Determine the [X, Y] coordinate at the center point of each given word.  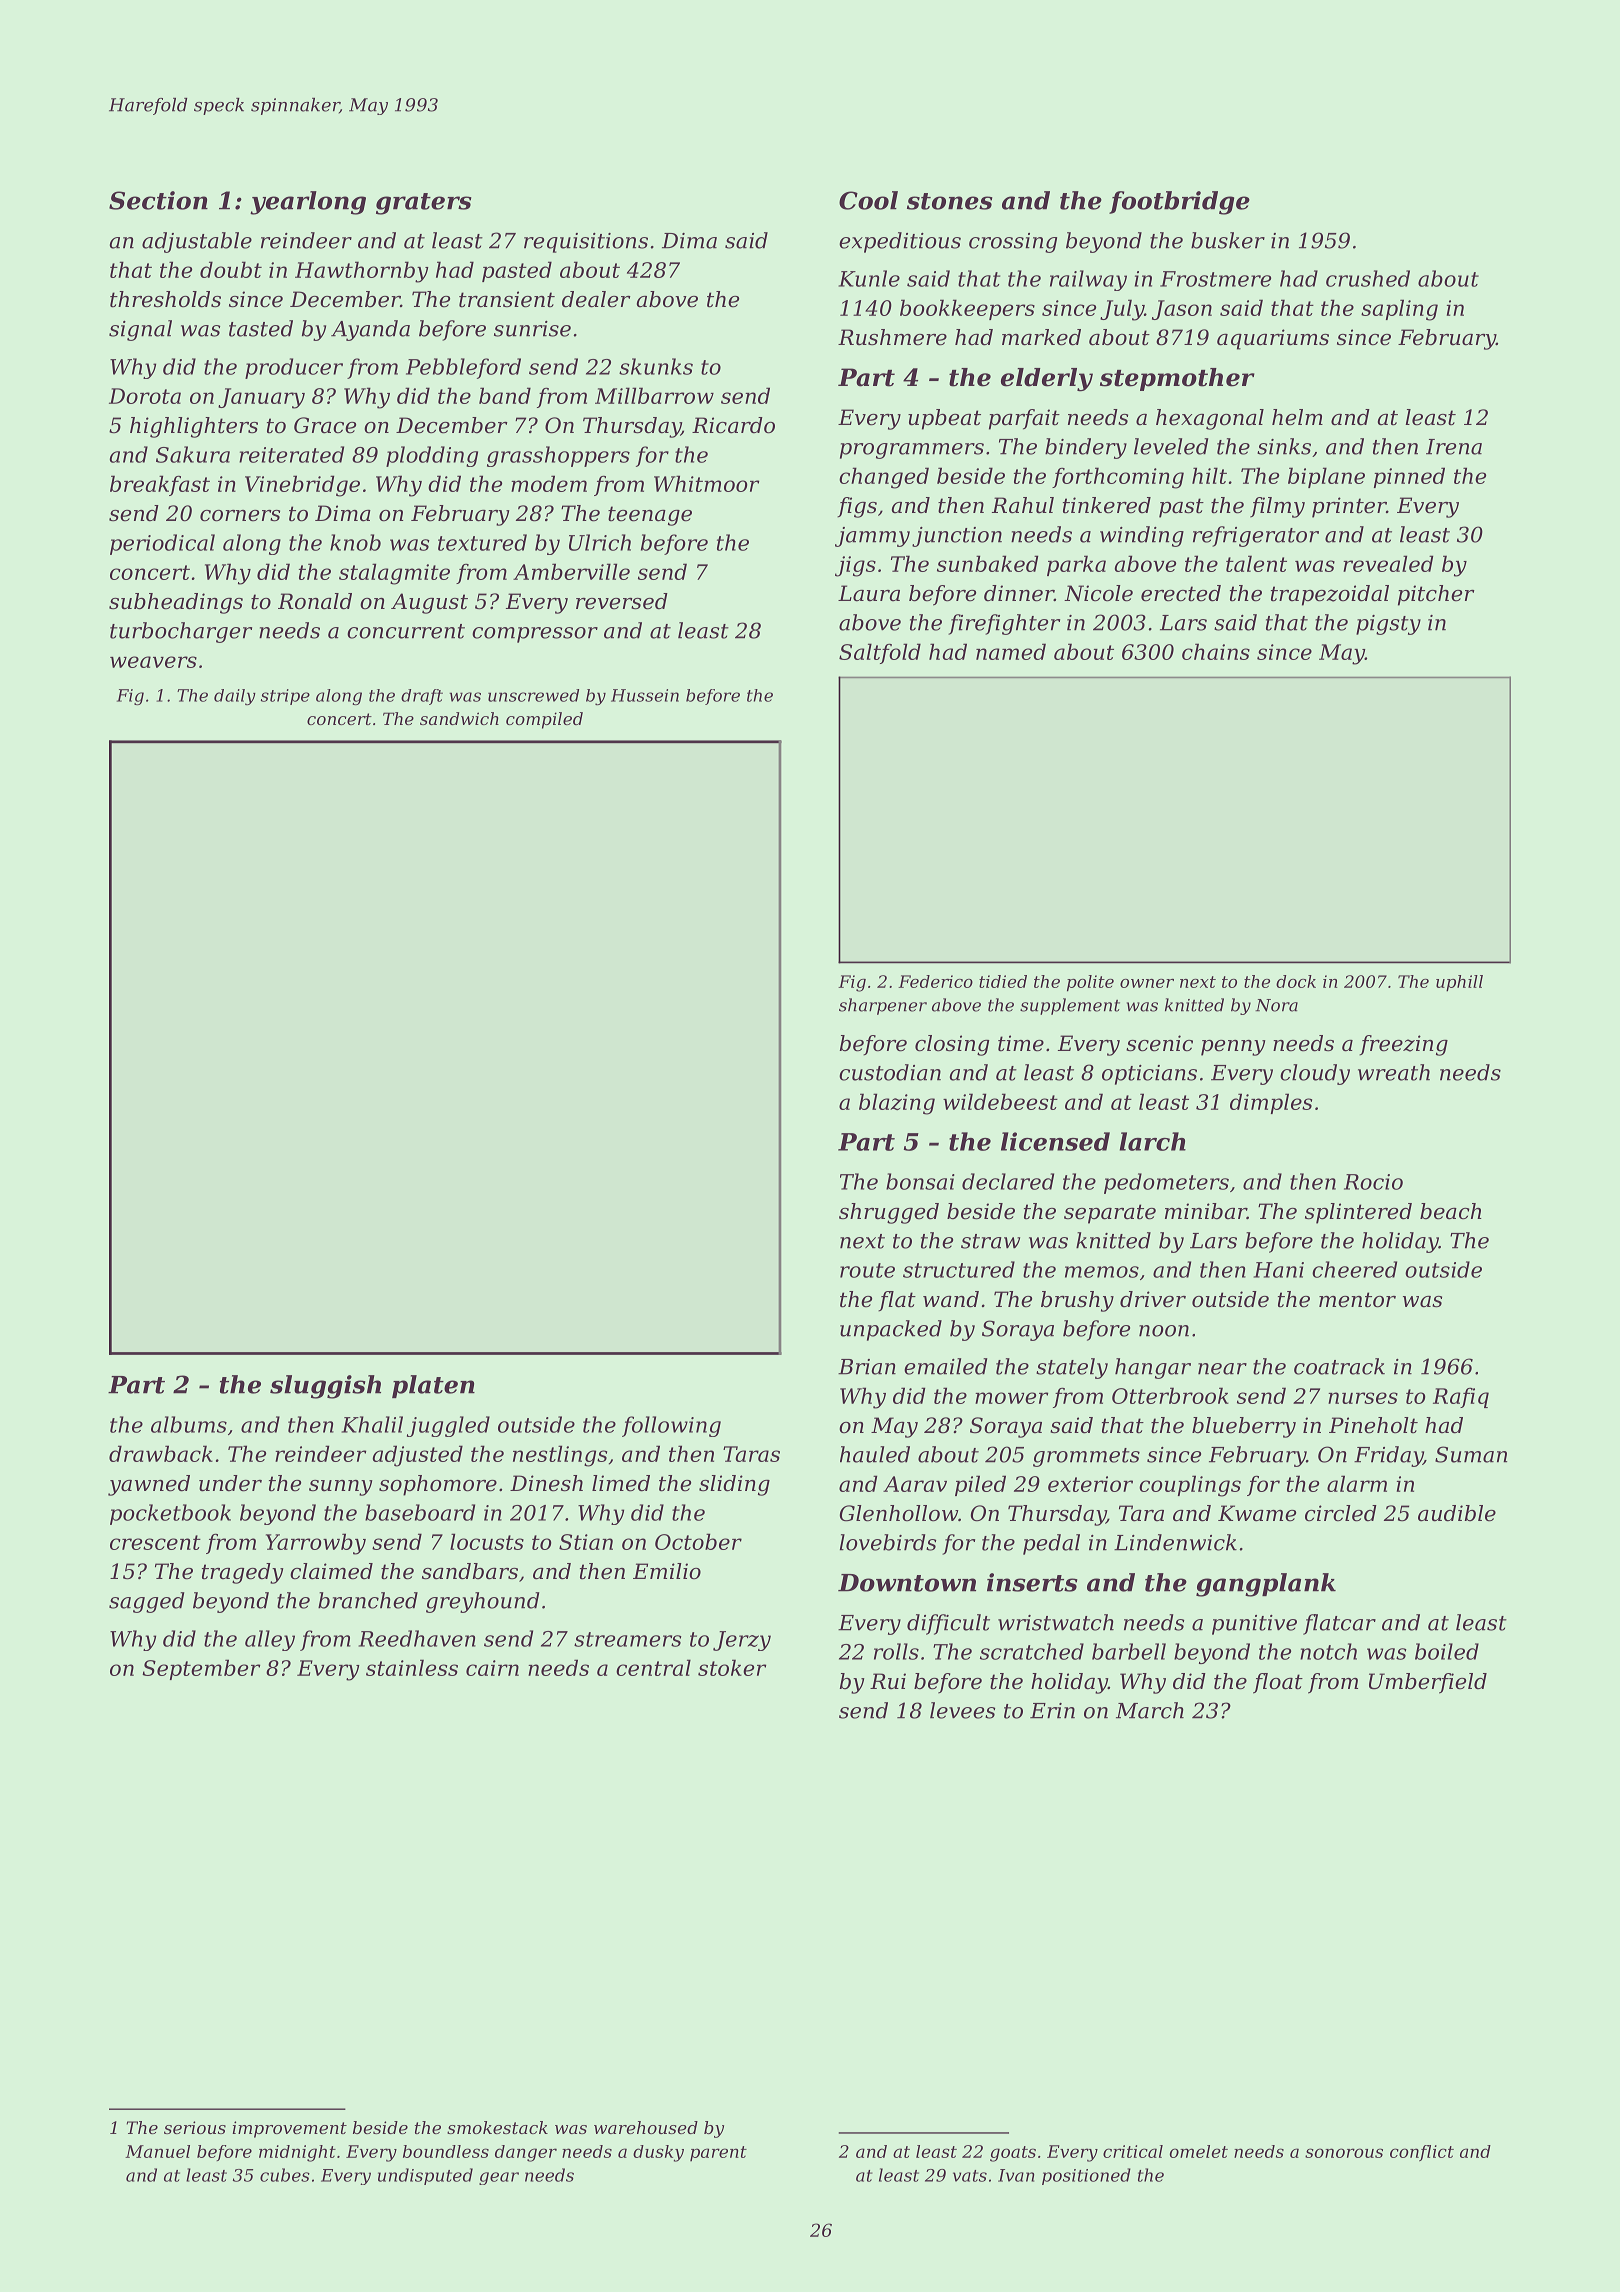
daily [235, 697]
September [201, 1669]
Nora [1276, 1005]
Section [158, 200]
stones [950, 201]
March [1150, 1710]
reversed [622, 601]
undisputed [425, 2176]
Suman [1471, 1454]
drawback [161, 1453]
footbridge [1179, 203]
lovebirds [888, 1542]
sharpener [883, 1006]
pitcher [1436, 595]
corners [240, 516]
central [653, 1667]
